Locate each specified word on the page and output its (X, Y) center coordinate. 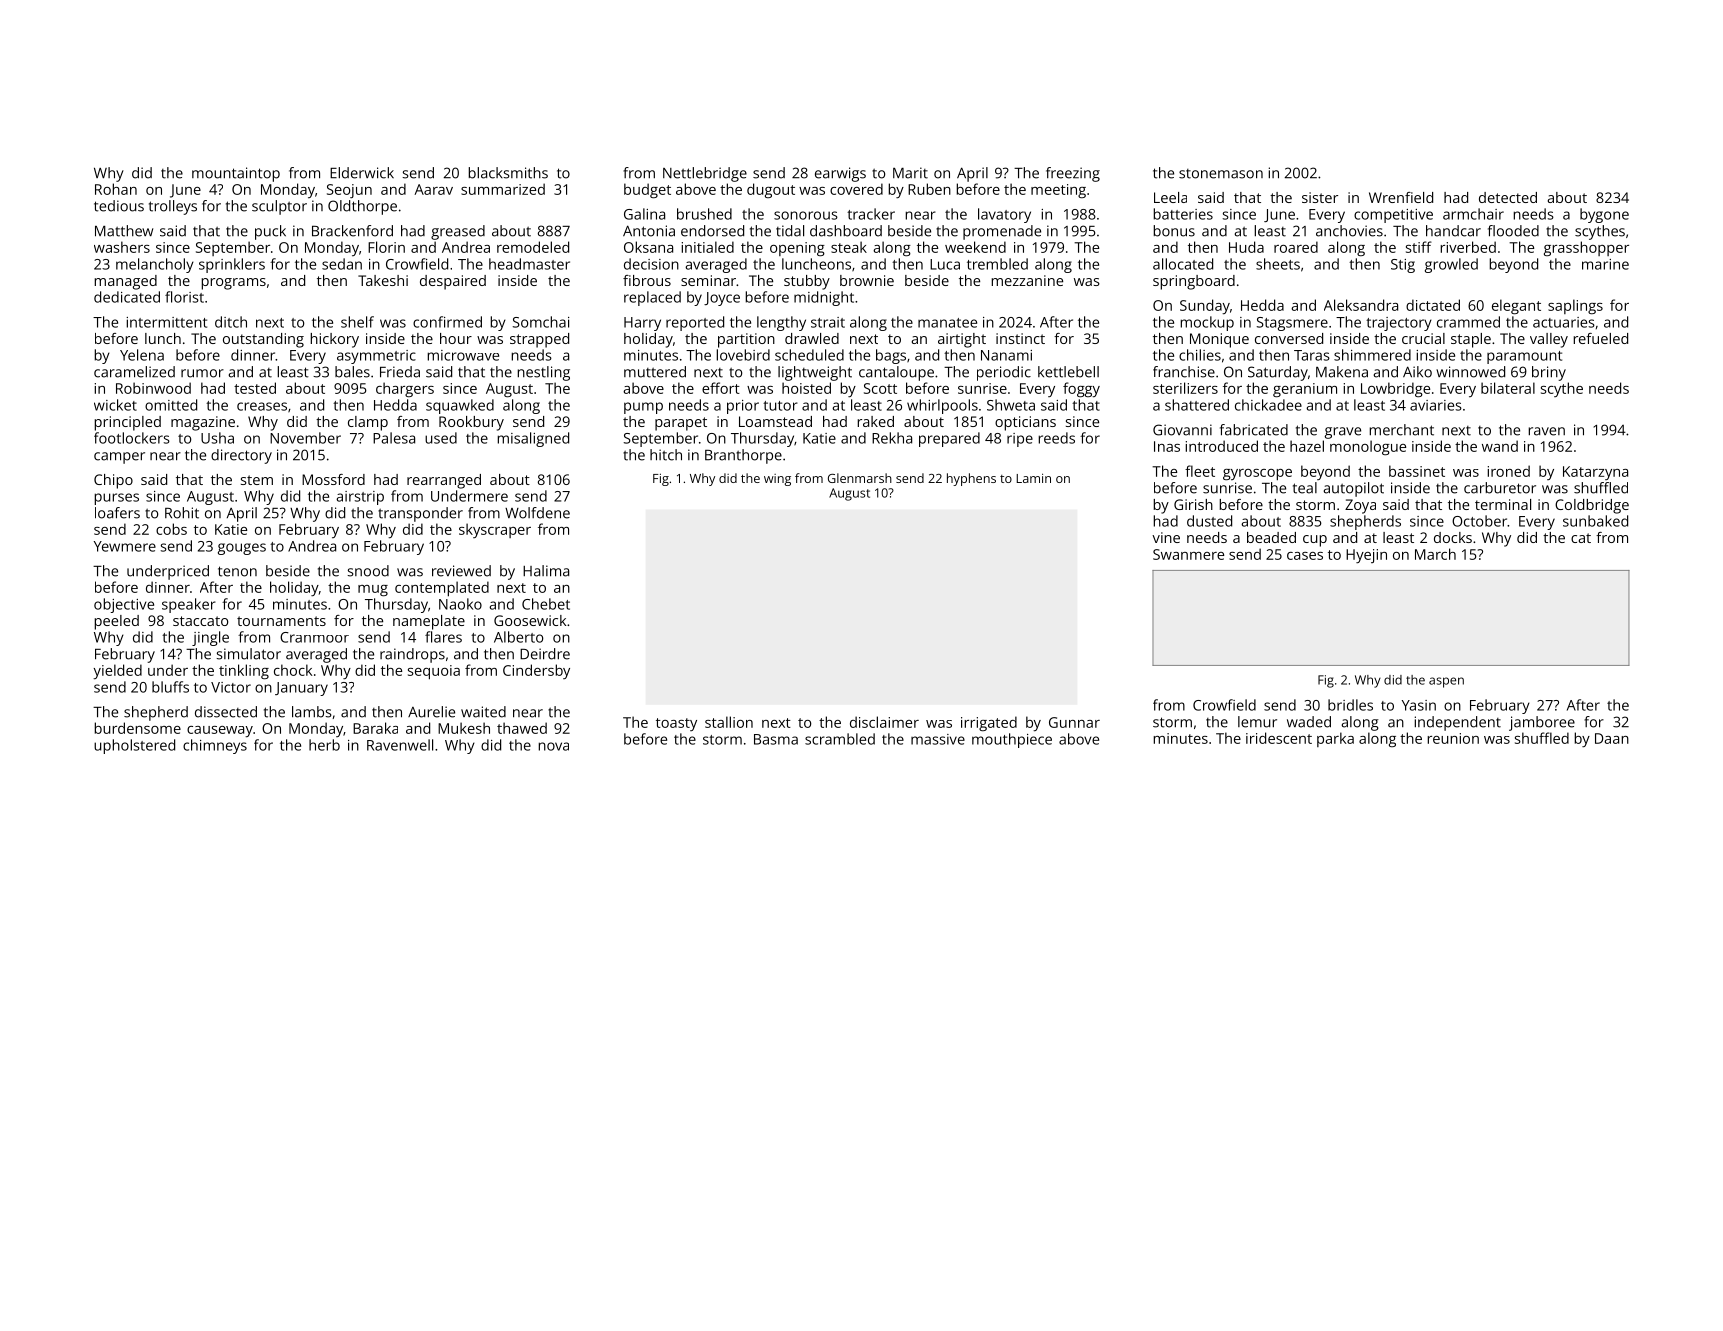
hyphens (971, 479)
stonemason (1221, 174)
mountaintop (236, 174)
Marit (910, 173)
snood (368, 571)
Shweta (1011, 405)
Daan (1612, 738)
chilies (1200, 355)
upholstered (134, 746)
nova (553, 746)
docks (1453, 537)
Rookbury (471, 423)
